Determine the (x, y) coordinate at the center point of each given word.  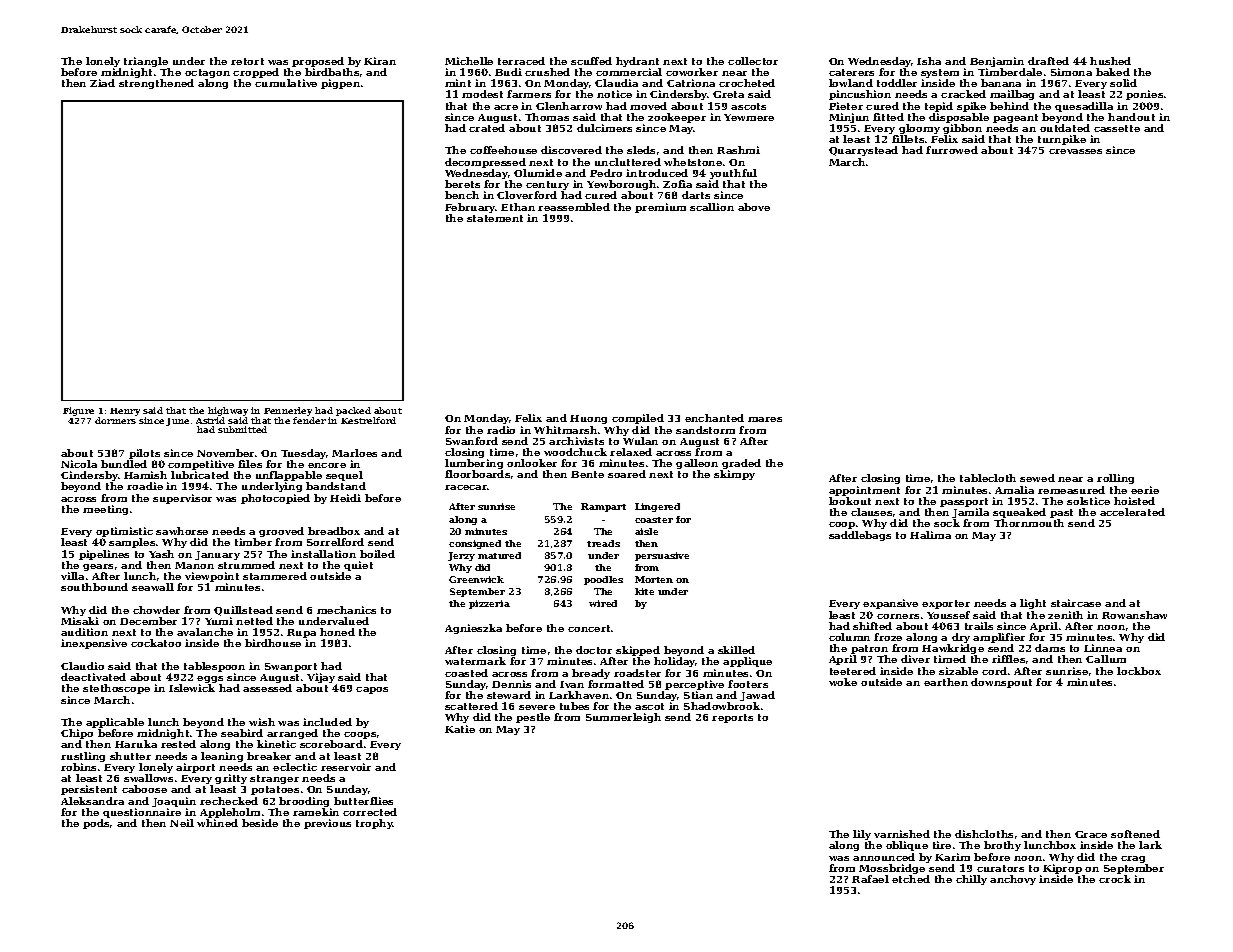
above (754, 207)
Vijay (321, 678)
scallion (712, 207)
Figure (78, 411)
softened (1135, 834)
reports (732, 718)
